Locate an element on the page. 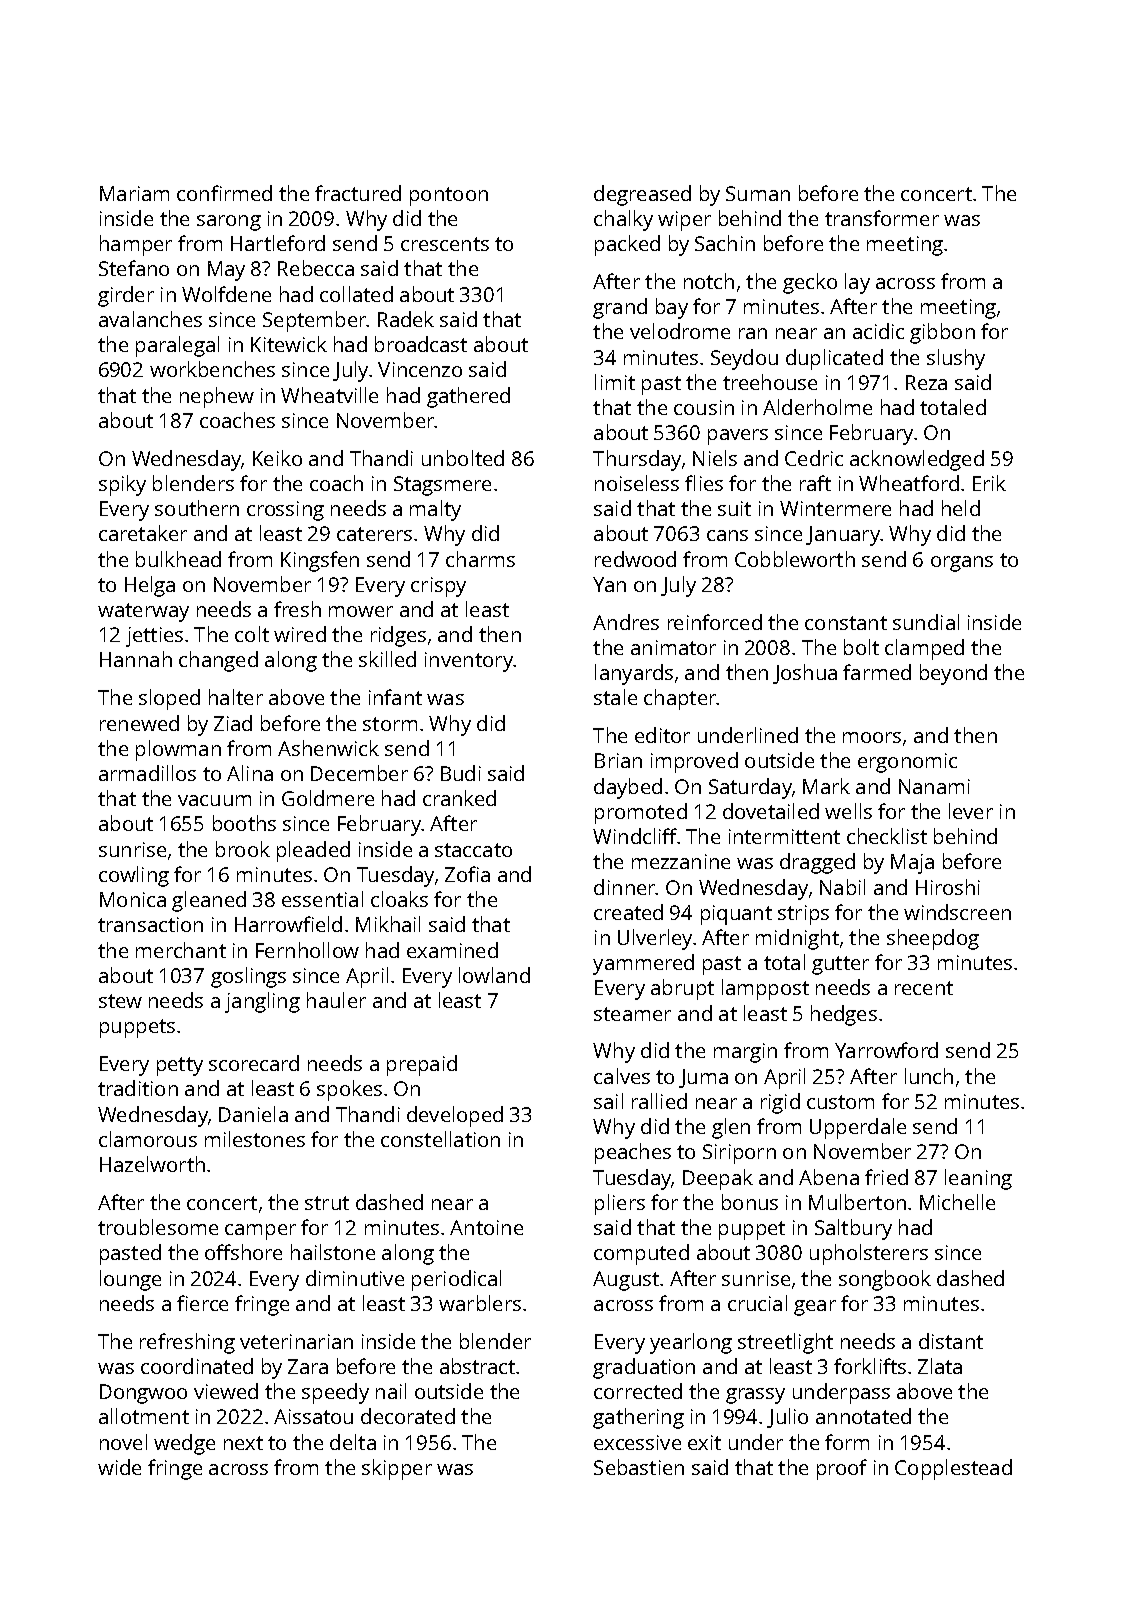  fractured is located at coordinates (358, 193).
